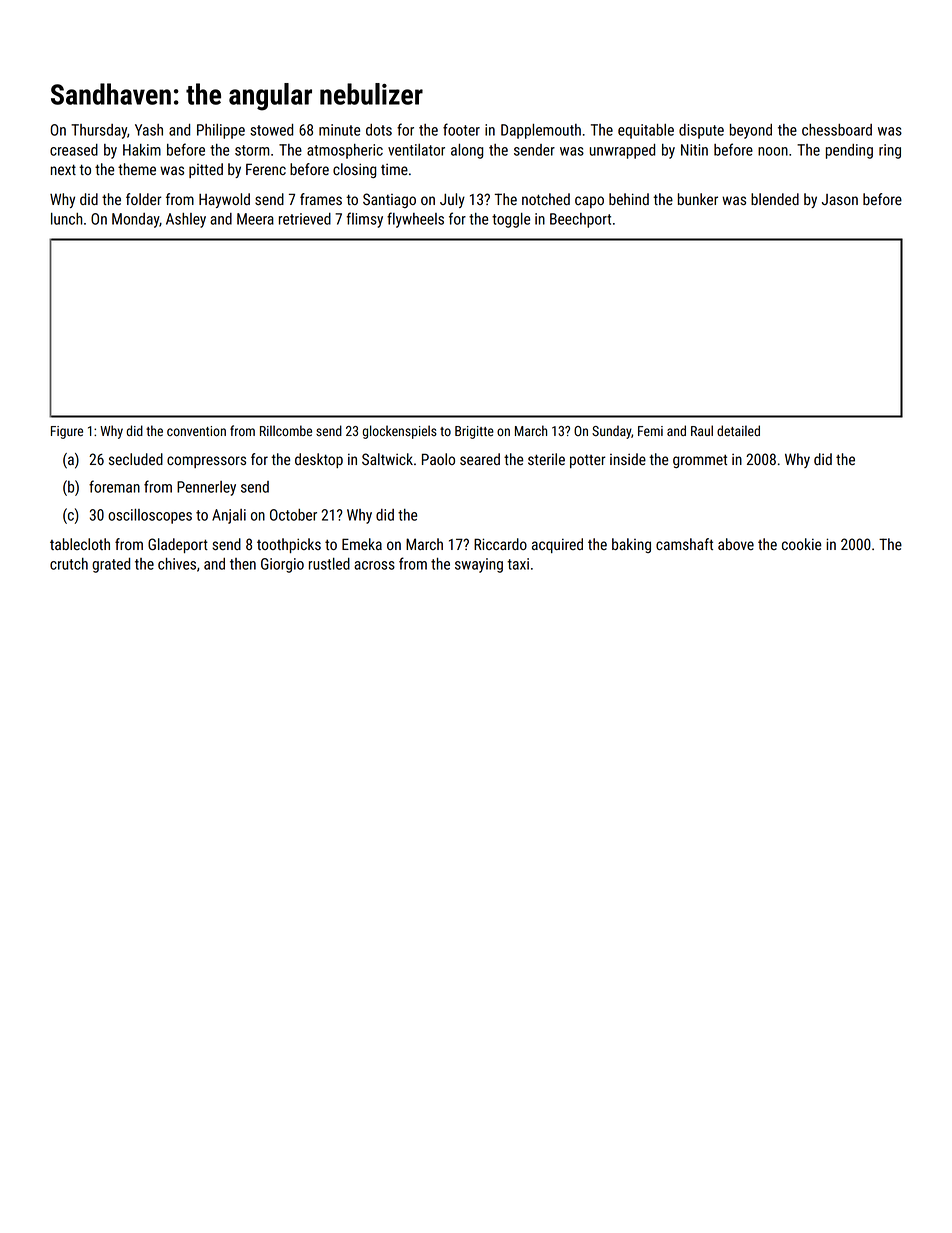  What do you see at coordinates (480, 459) in the page?
I see `seared` at bounding box center [480, 459].
